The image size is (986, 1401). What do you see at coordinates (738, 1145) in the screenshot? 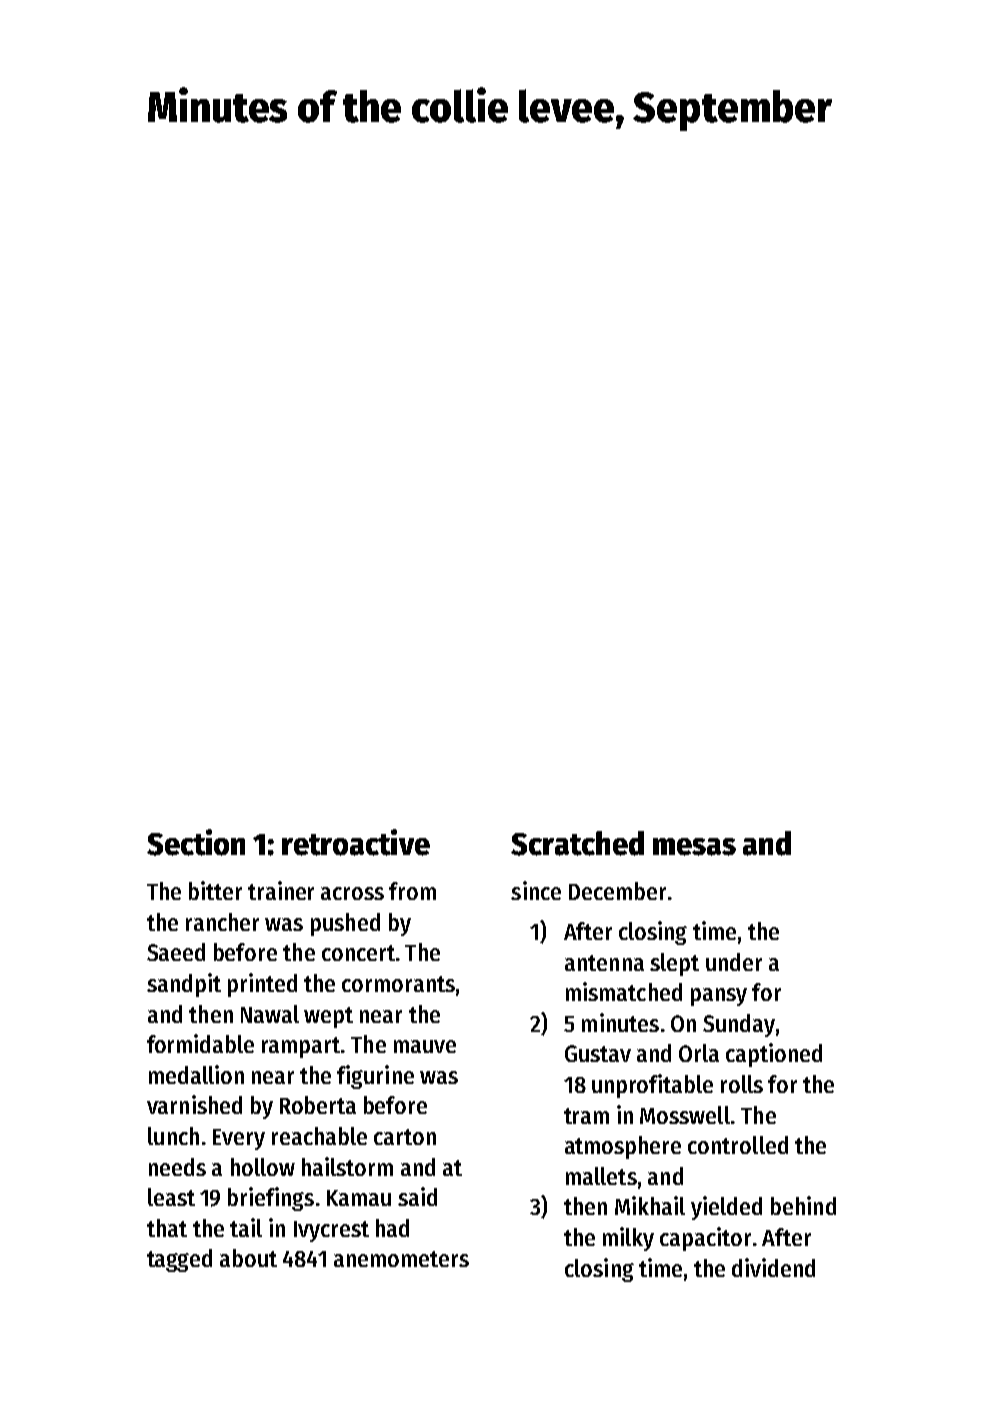
I see `controlled` at bounding box center [738, 1145].
